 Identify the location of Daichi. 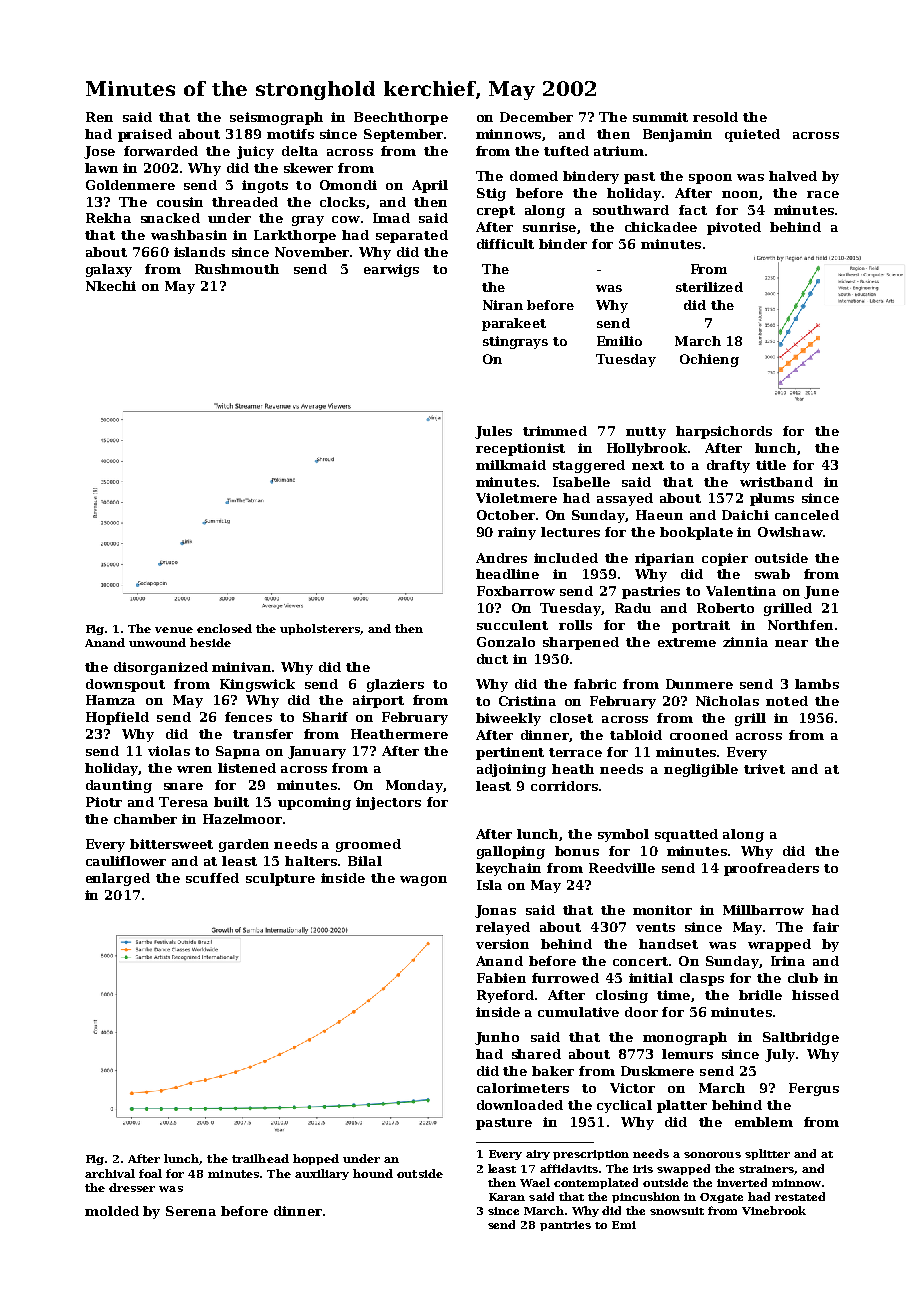
(745, 515).
